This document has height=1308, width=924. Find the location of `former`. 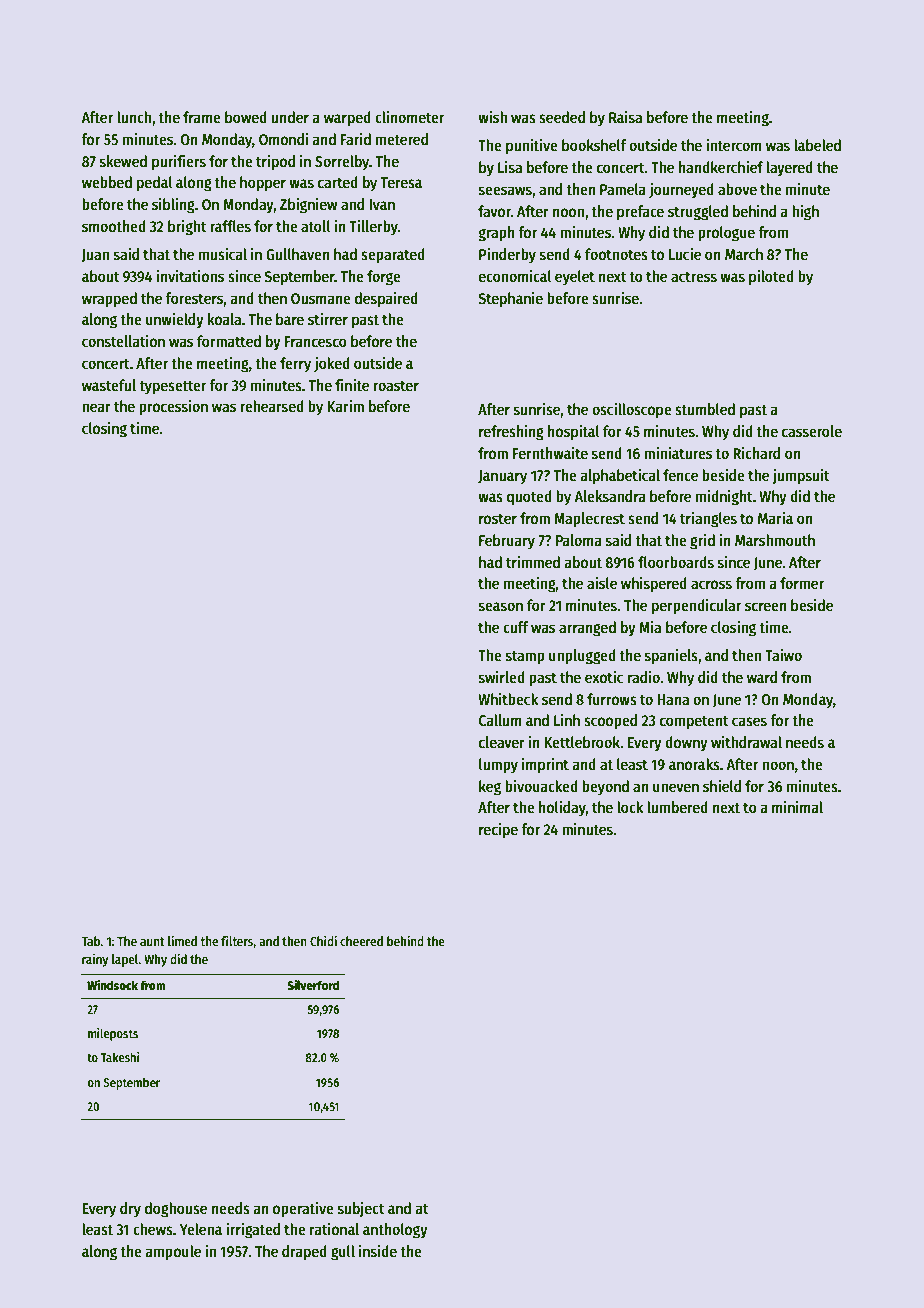

former is located at coordinates (802, 583).
